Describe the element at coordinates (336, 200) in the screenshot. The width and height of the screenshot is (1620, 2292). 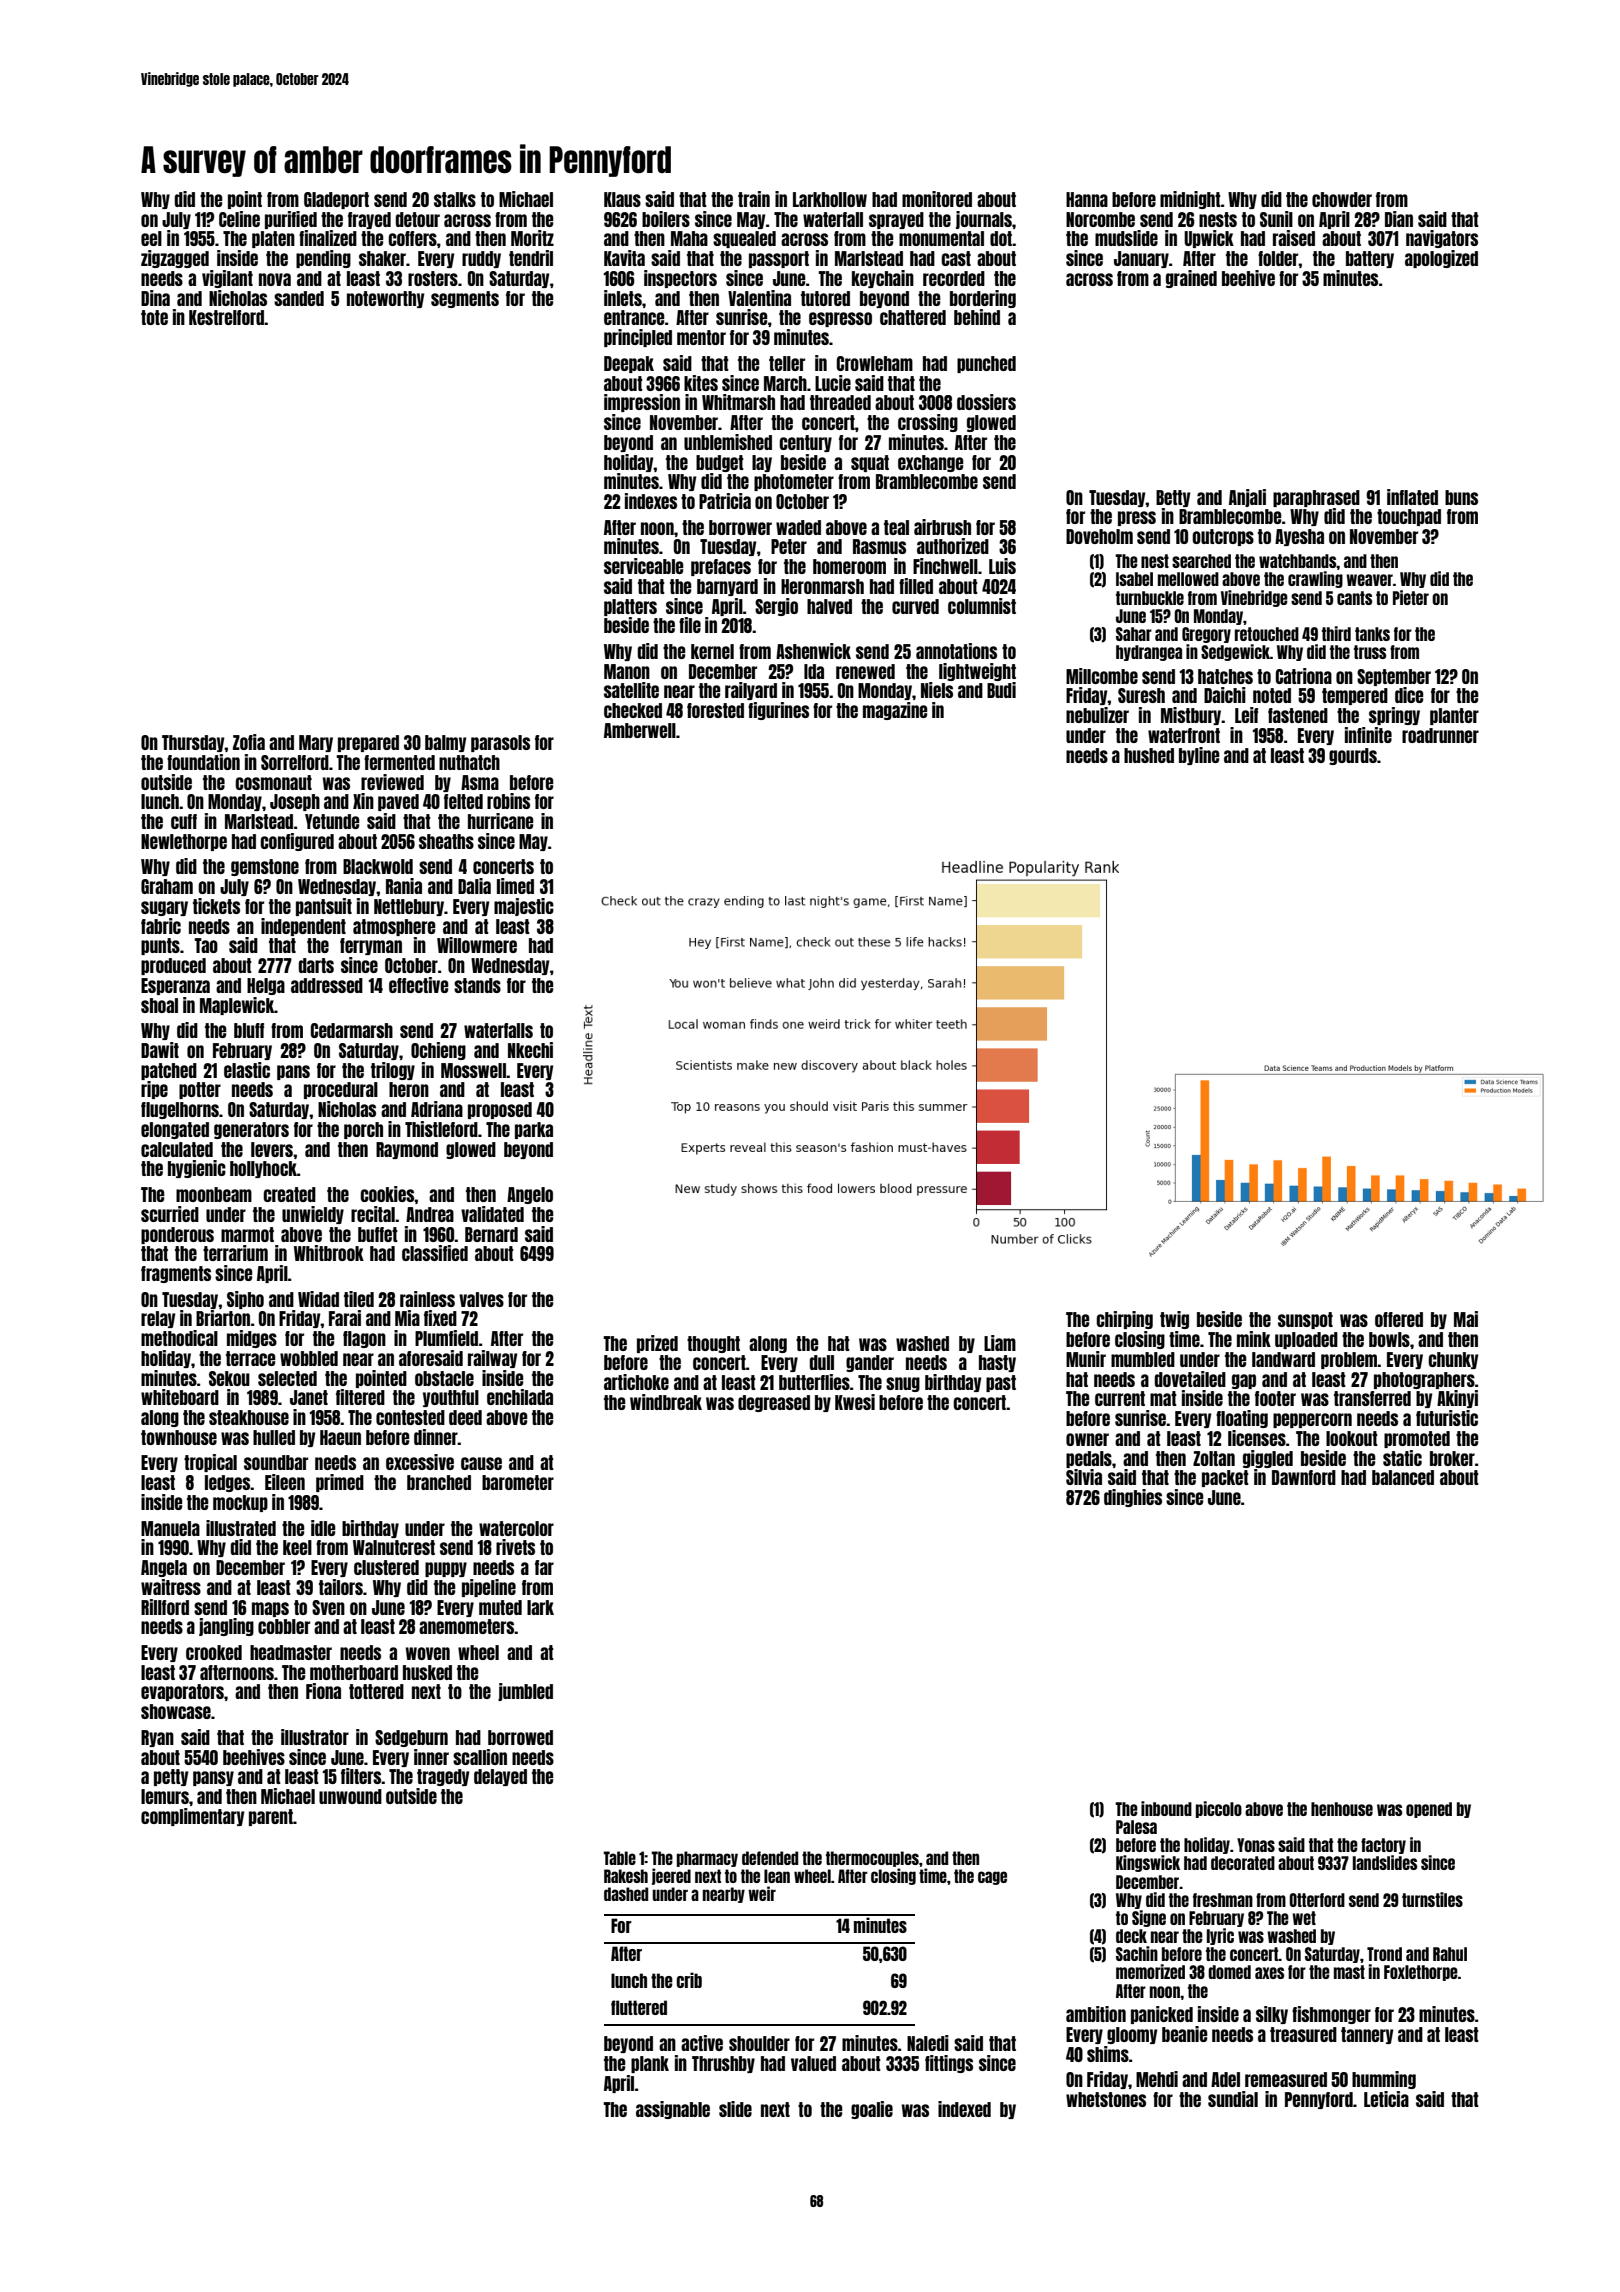
I see `Gladeport` at that location.
